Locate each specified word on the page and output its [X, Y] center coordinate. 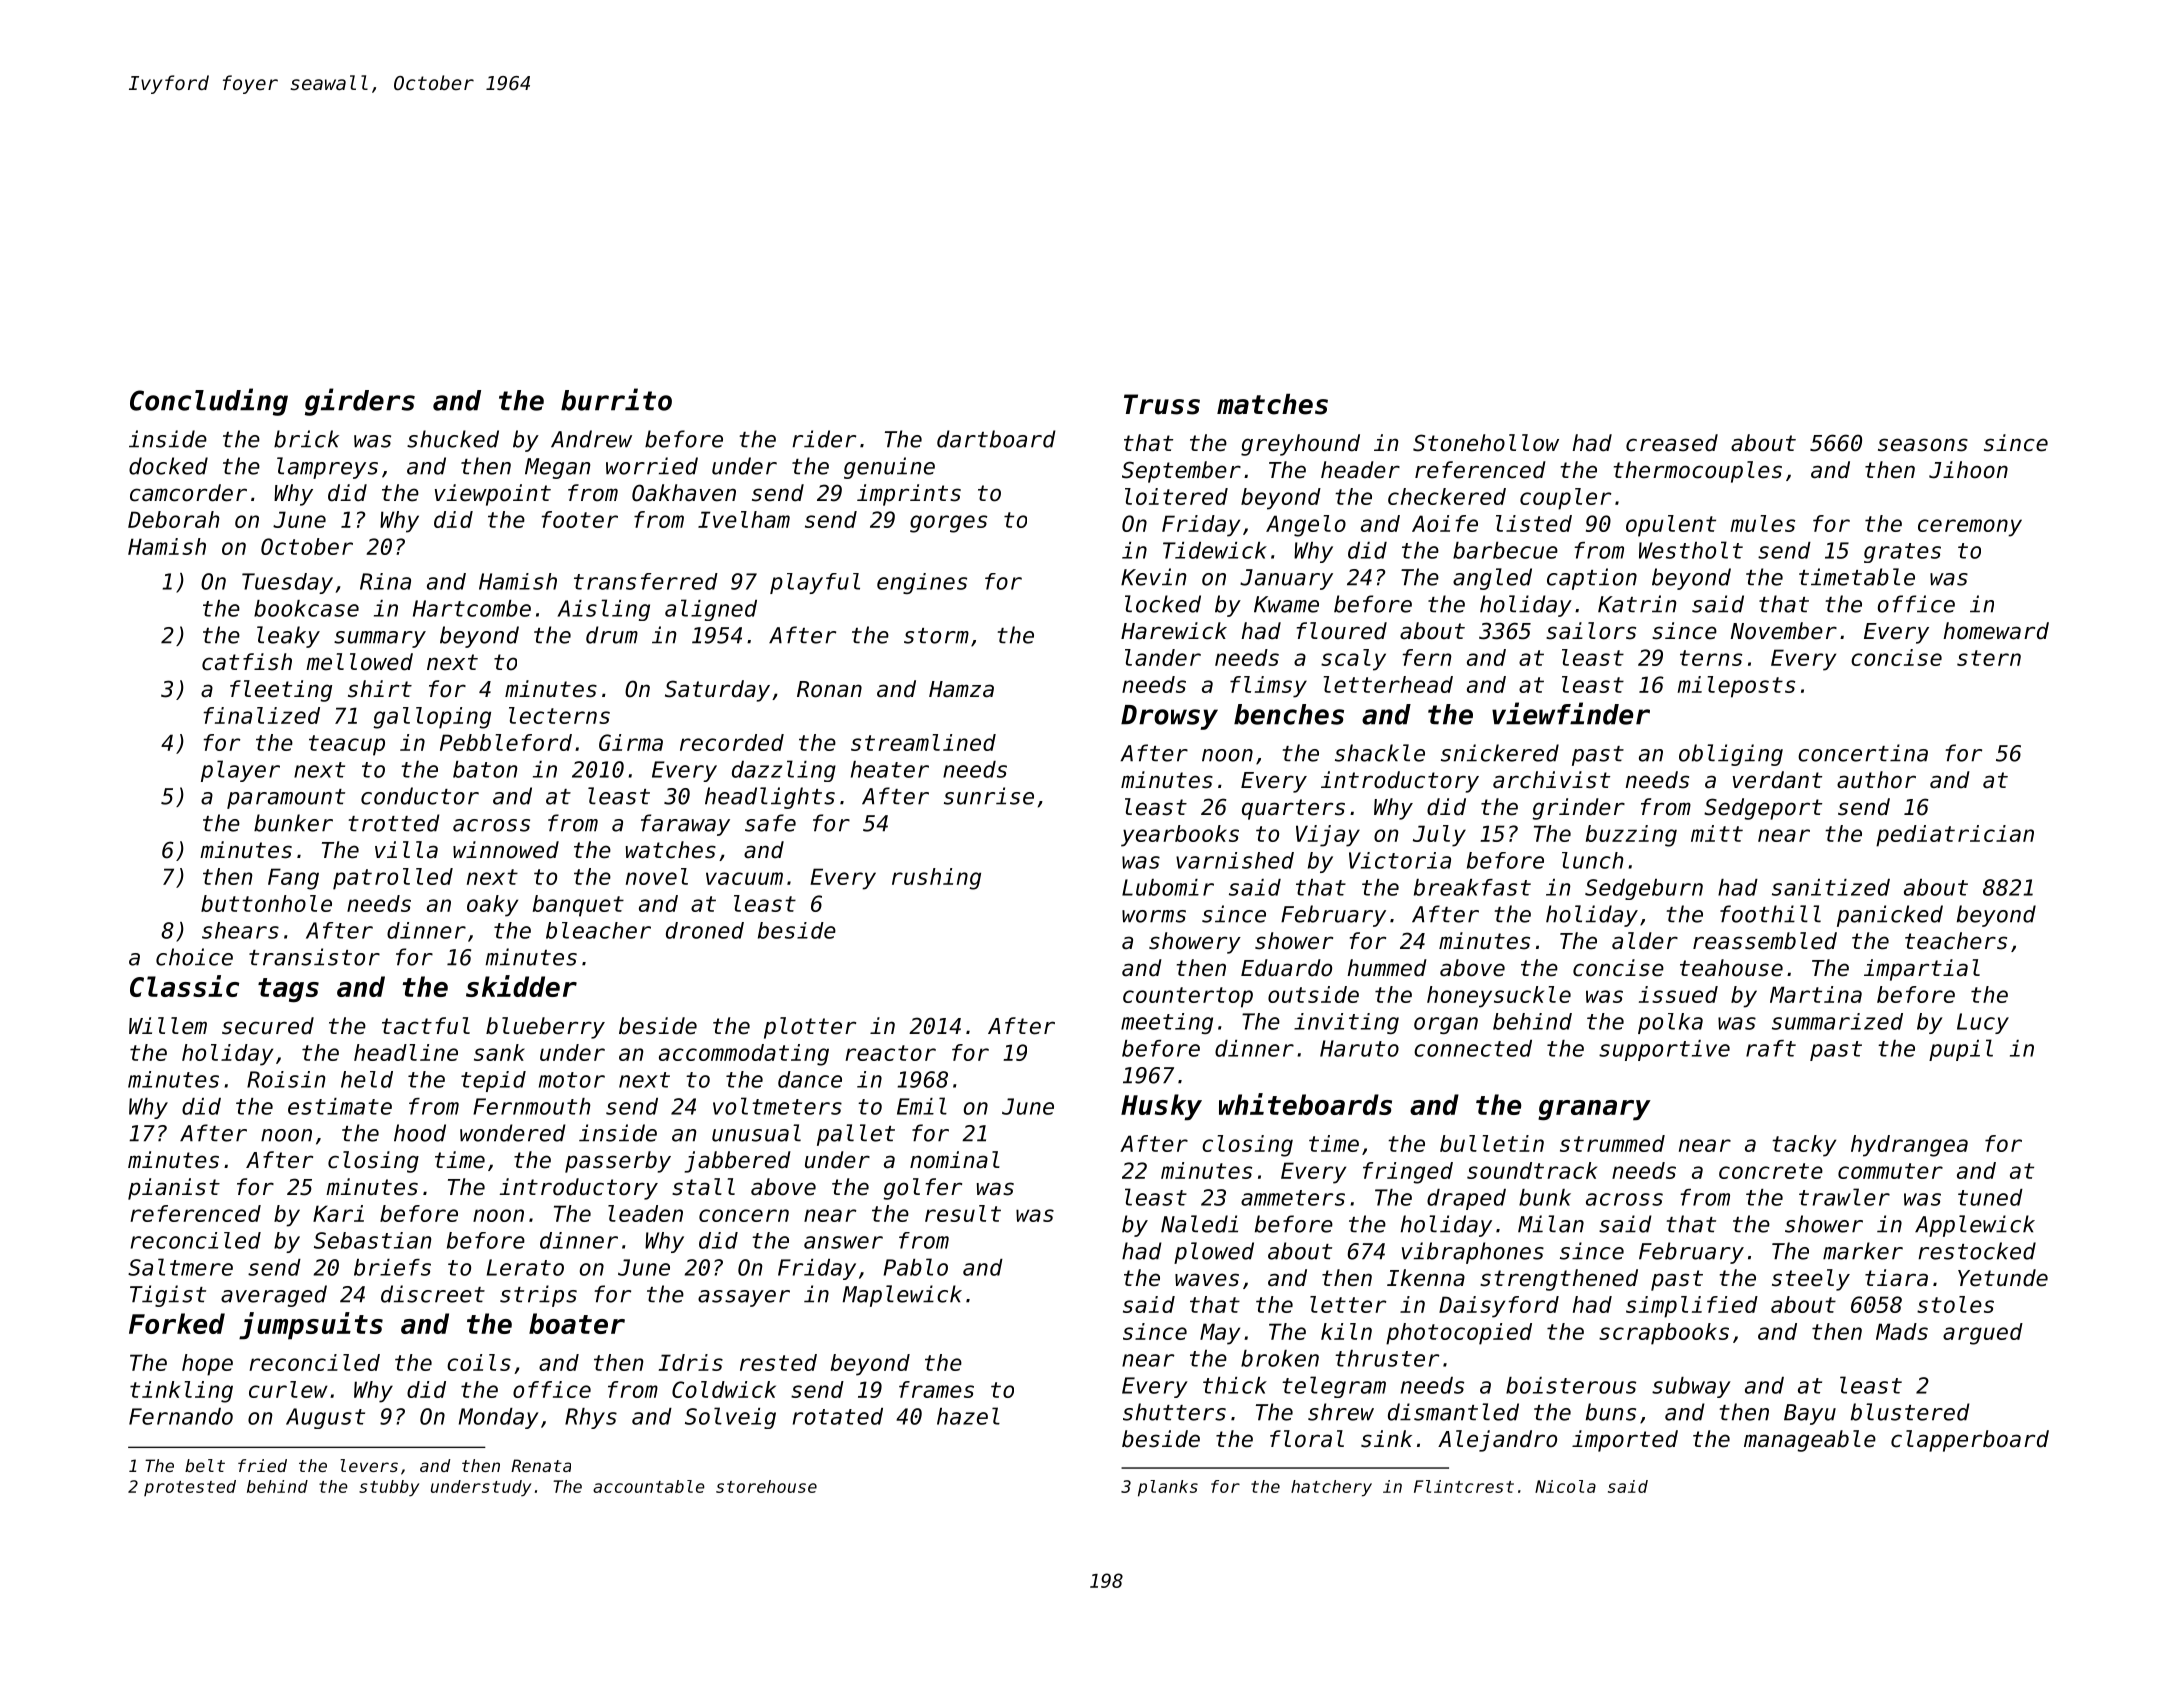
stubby [389, 1488]
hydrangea [1909, 1146]
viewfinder [1571, 713]
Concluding [209, 402]
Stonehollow [1486, 443]
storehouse [766, 1486]
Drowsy [1169, 717]
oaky [492, 906]
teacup [347, 745]
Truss [1162, 404]
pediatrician [1955, 836]
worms [1154, 916]
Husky [1161, 1107]
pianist [174, 1189]
